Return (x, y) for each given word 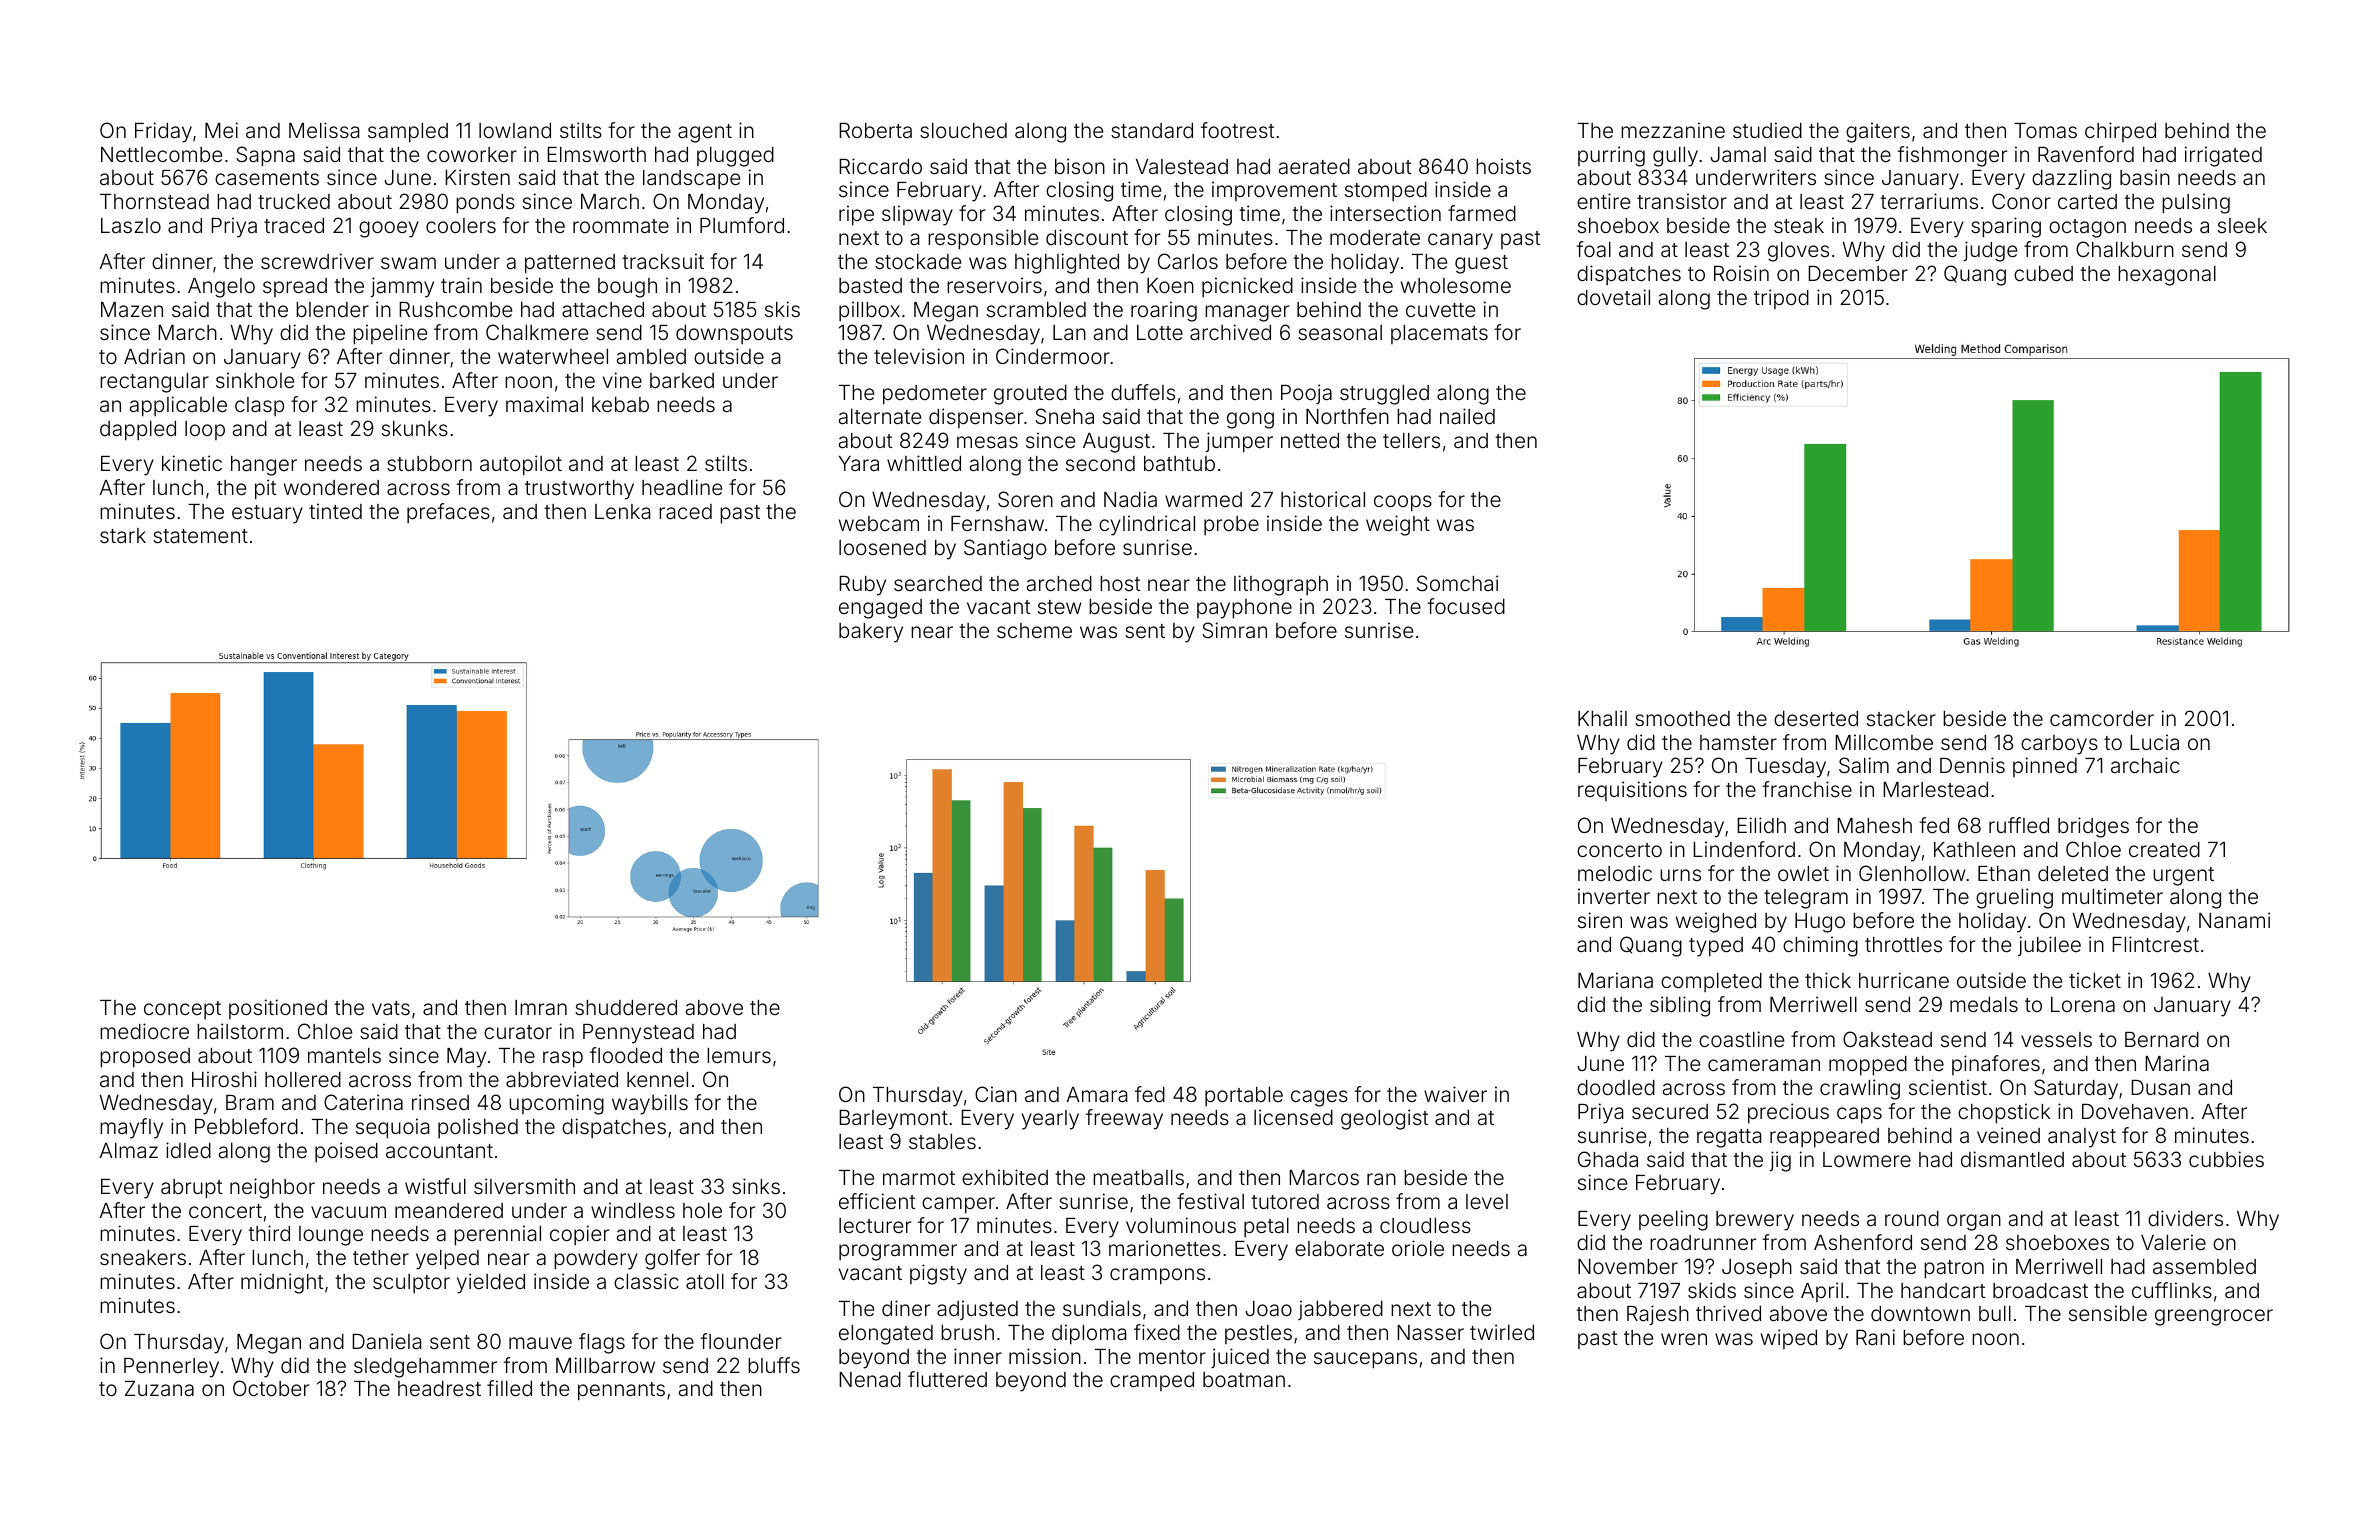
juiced (1240, 1358)
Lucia (2154, 742)
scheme (1034, 630)
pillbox (869, 311)
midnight (282, 1283)
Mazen (132, 309)
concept (182, 1010)
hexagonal (2167, 276)
